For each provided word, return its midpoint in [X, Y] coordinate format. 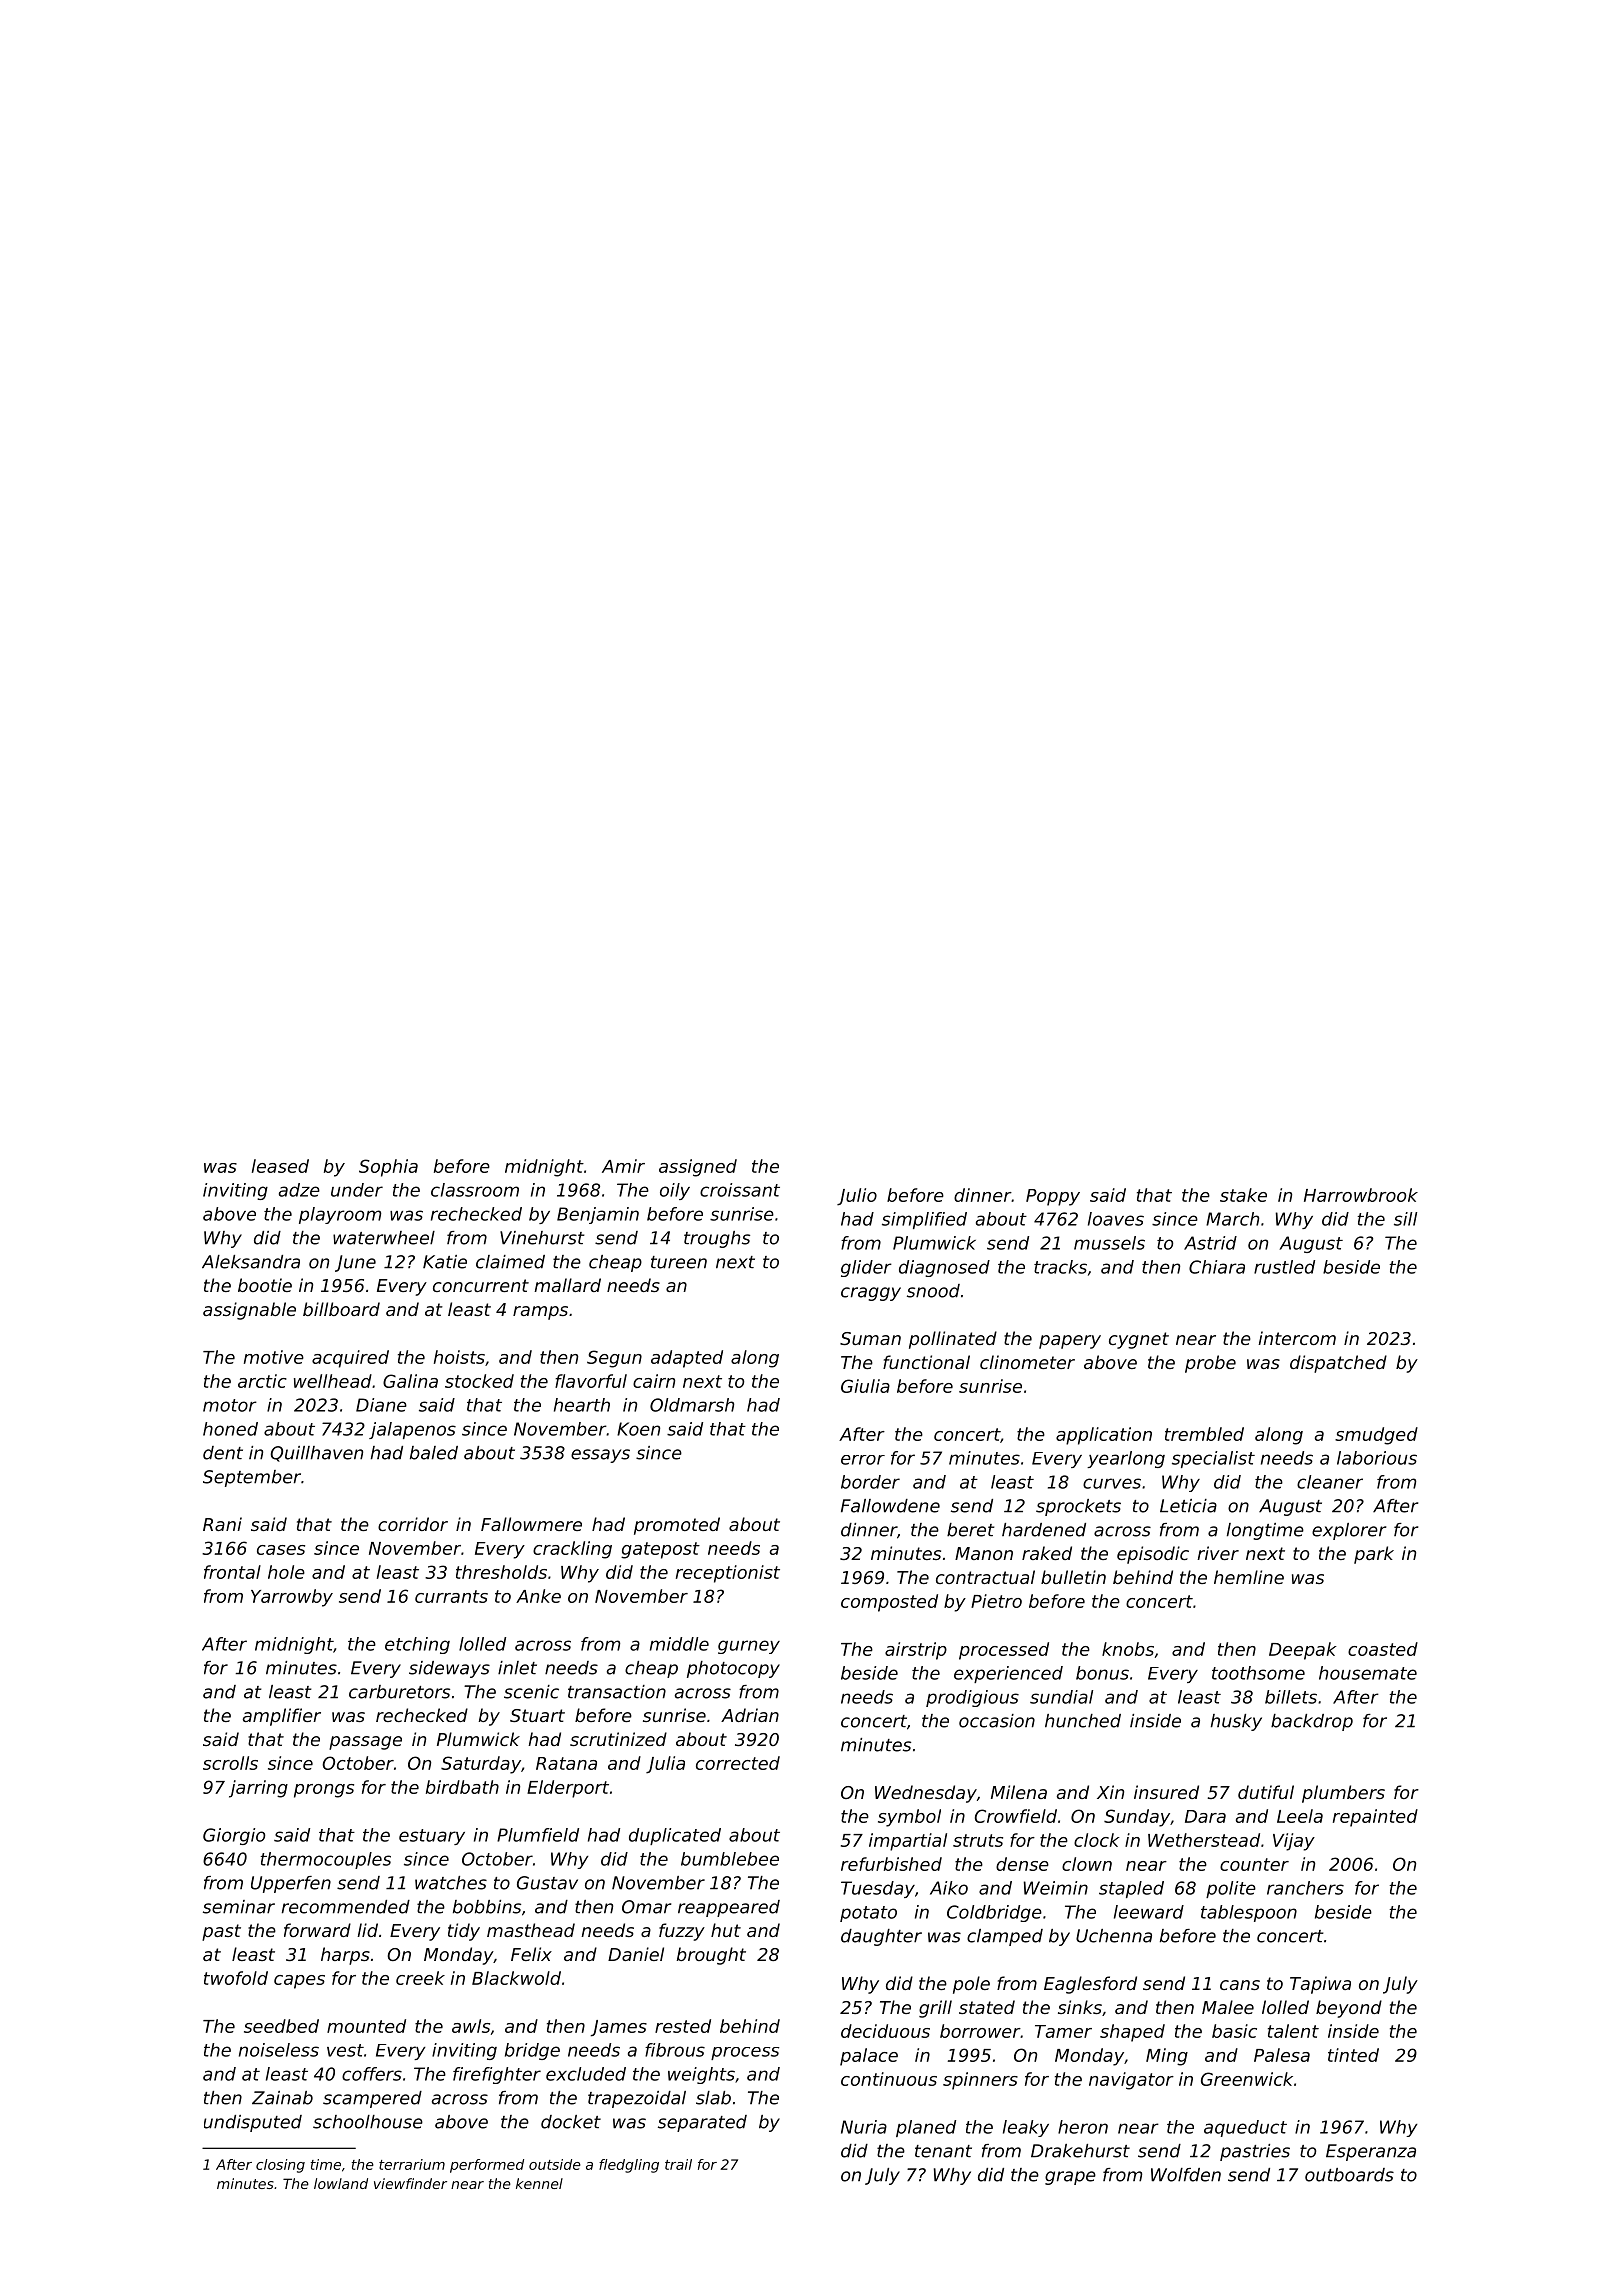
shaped [1132, 2033]
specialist [1213, 1459]
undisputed [253, 2123]
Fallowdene [890, 1506]
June [355, 1263]
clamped [1005, 1937]
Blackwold [516, 1978]
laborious [1377, 1458]
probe [1210, 1364]
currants [451, 1596]
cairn [654, 1381]
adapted [687, 1359]
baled [434, 1453]
